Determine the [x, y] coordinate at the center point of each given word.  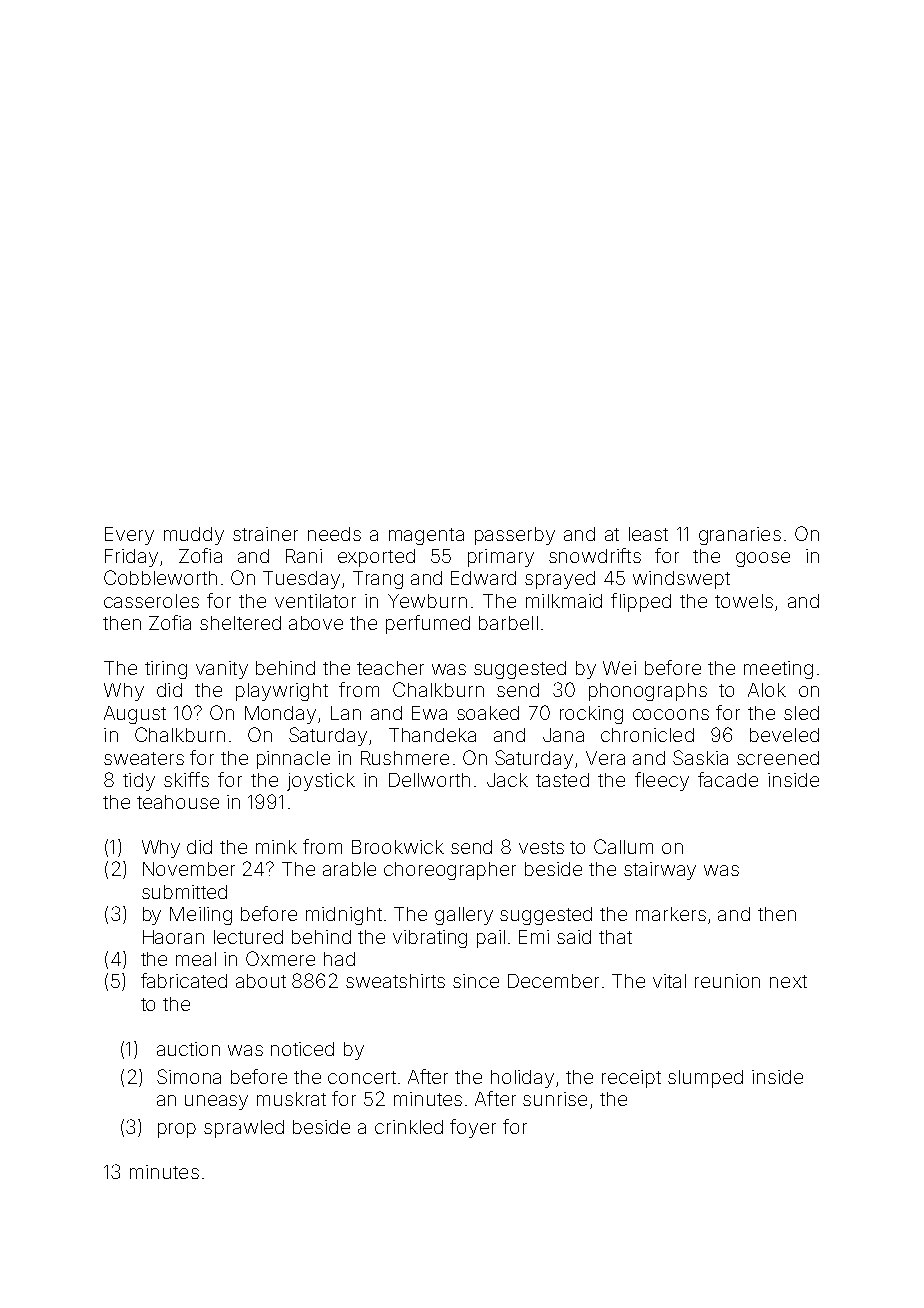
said [574, 937]
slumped [705, 1079]
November [189, 869]
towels [744, 601]
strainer [265, 534]
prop [177, 1130]
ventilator [315, 601]
